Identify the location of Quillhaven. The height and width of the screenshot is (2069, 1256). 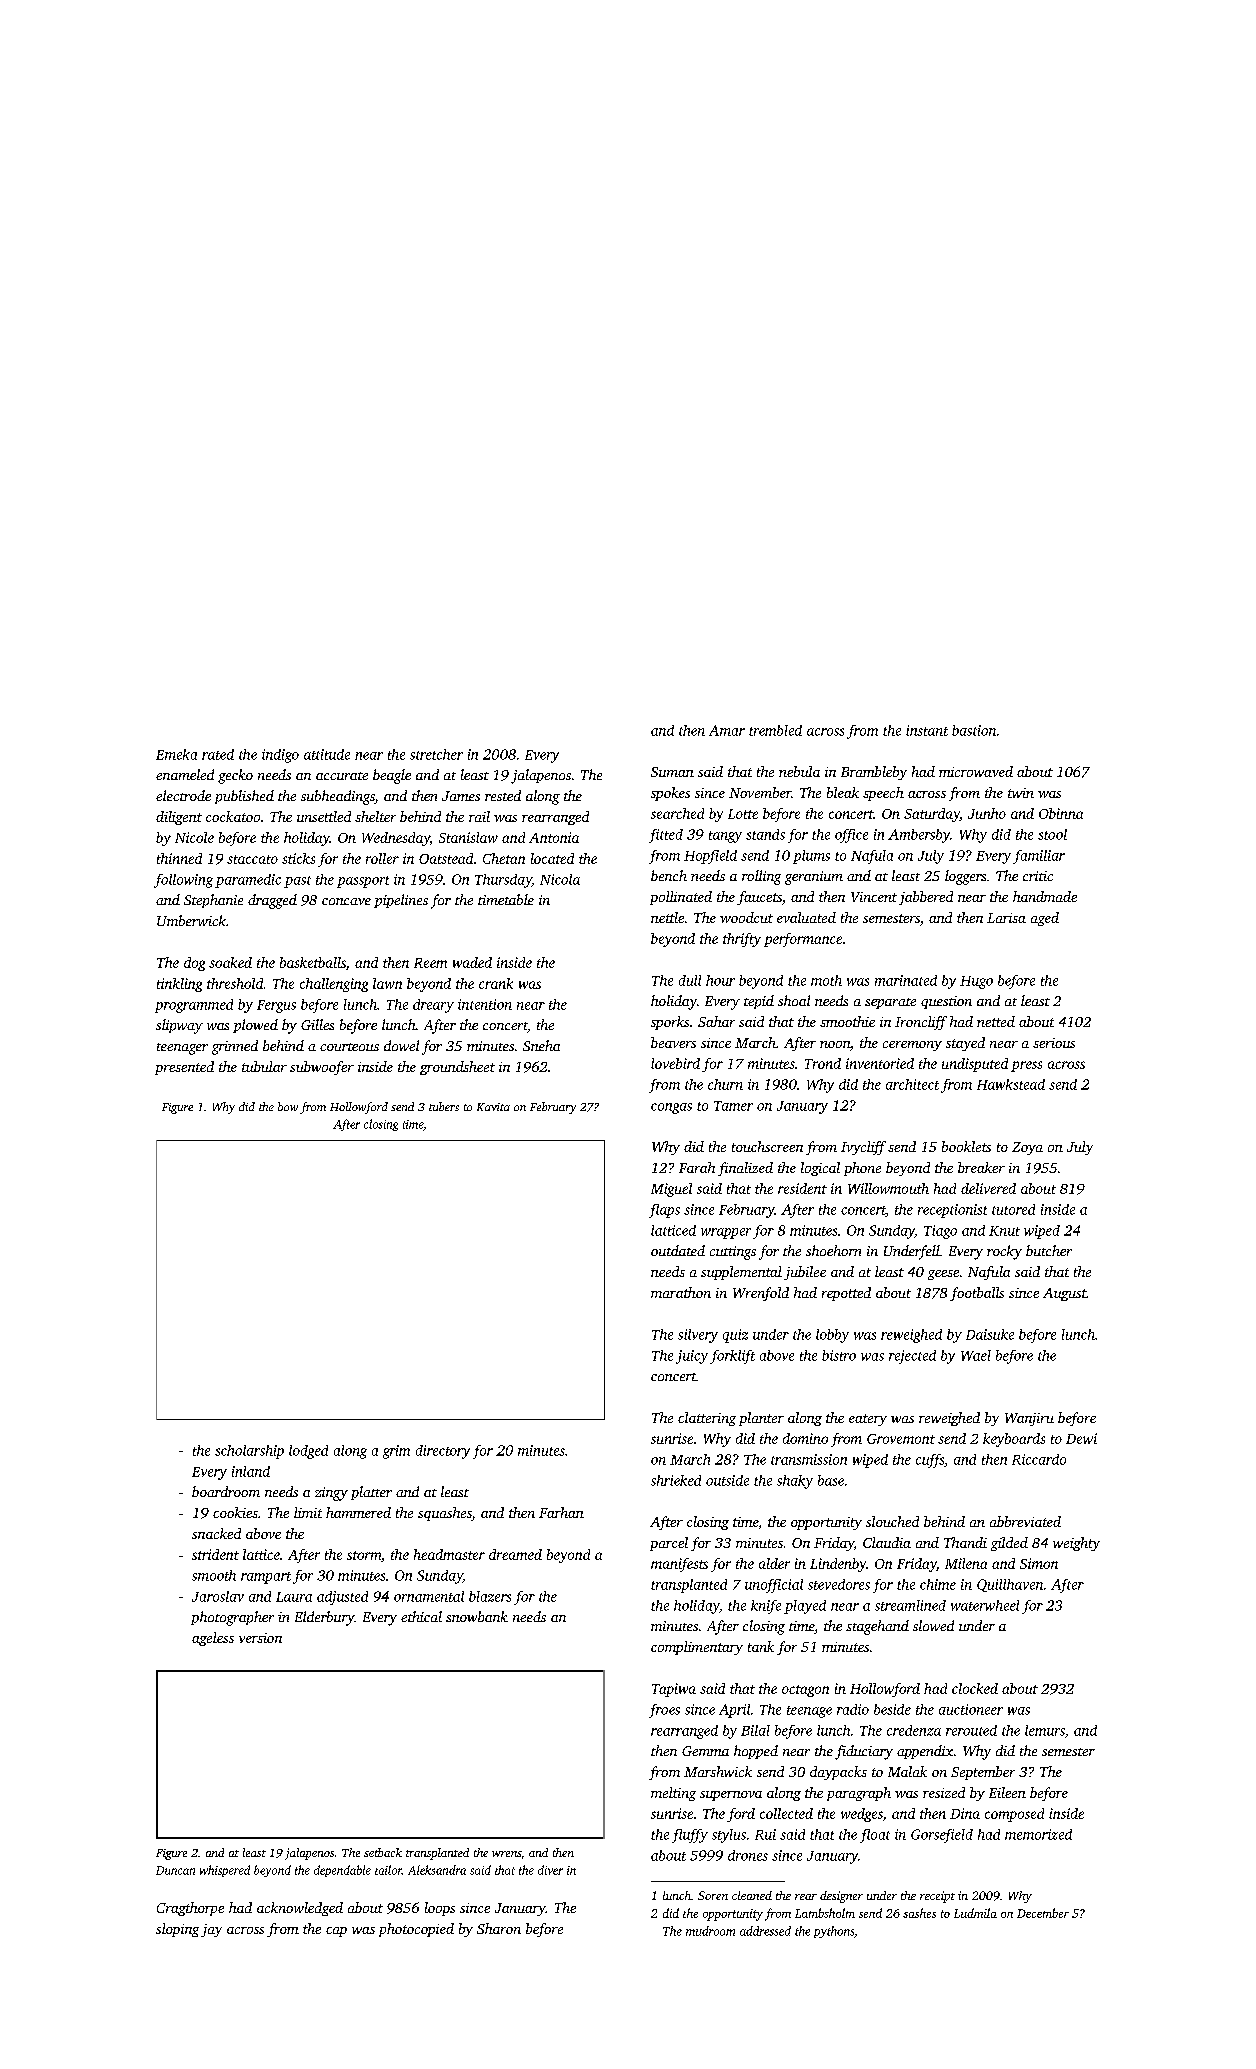
(1010, 1585).
